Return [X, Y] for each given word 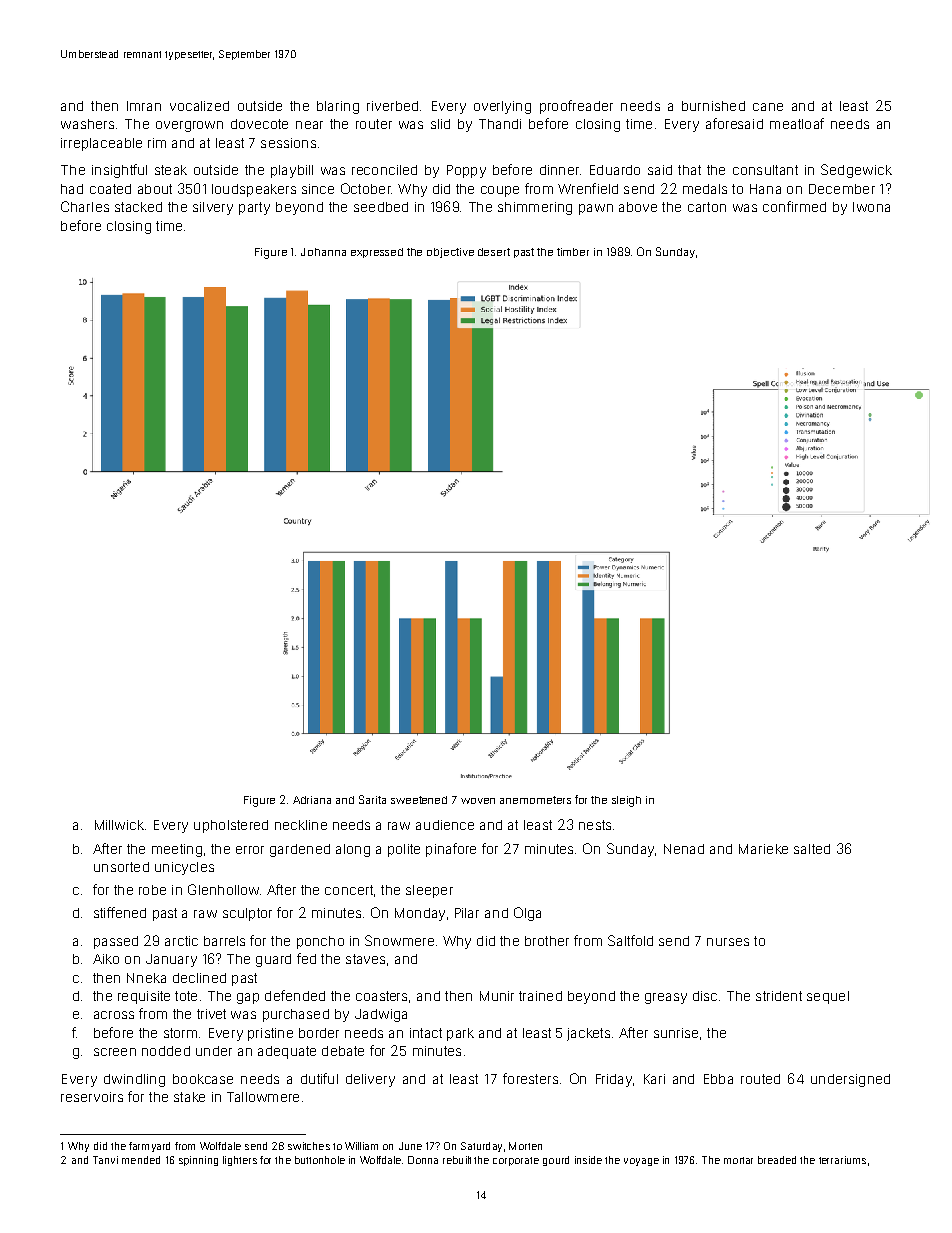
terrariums [842, 1160]
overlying [502, 107]
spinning [198, 1161]
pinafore [451, 850]
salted [812, 849]
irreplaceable [101, 144]
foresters [530, 1078]
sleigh [626, 801]
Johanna [323, 252]
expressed [377, 253]
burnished [713, 106]
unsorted [121, 867]
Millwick [119, 825]
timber [573, 252]
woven [478, 801]
